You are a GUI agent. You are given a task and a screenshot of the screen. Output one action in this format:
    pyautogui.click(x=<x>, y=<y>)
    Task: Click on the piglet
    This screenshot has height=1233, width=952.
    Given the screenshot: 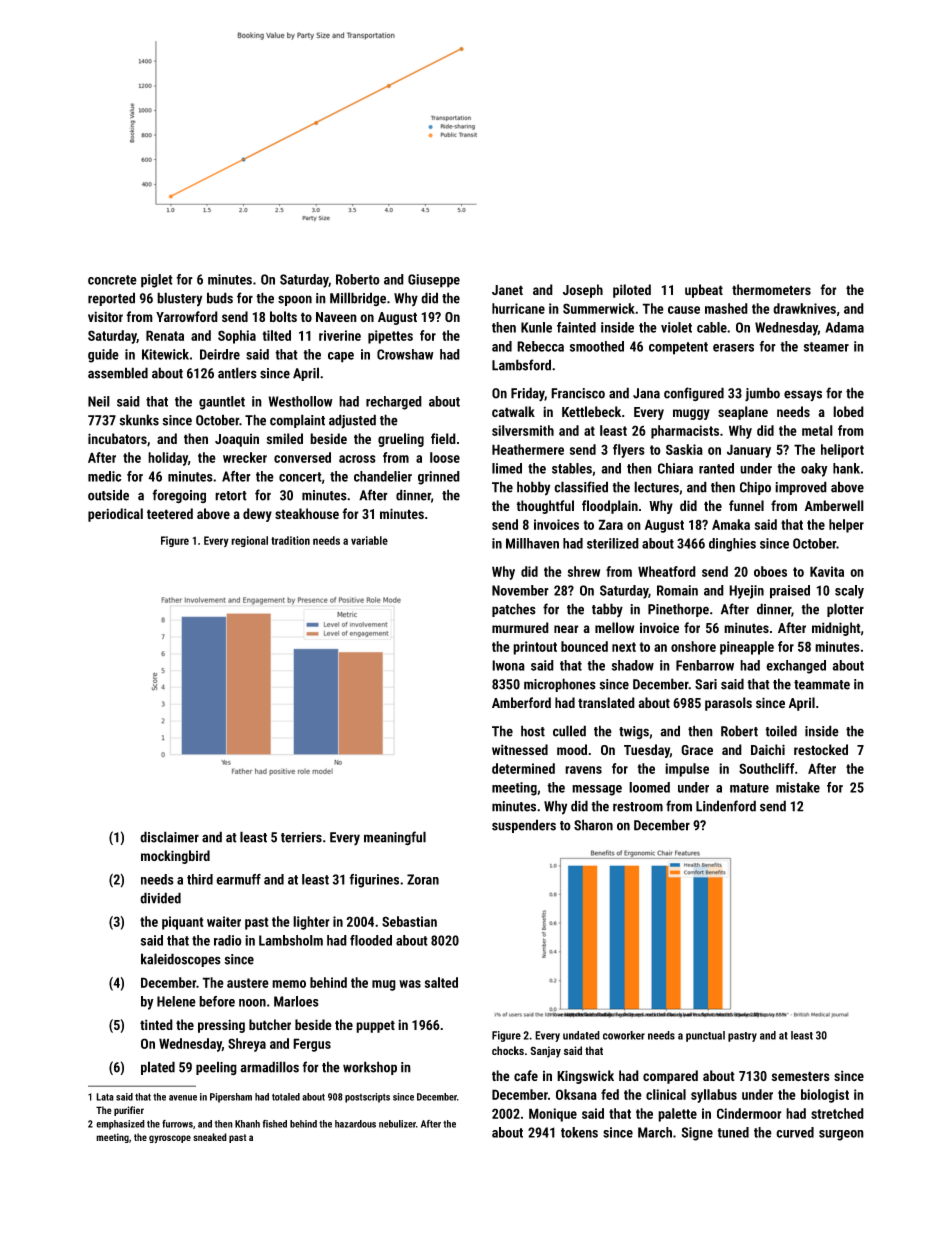 What is the action you would take?
    pyautogui.click(x=157, y=281)
